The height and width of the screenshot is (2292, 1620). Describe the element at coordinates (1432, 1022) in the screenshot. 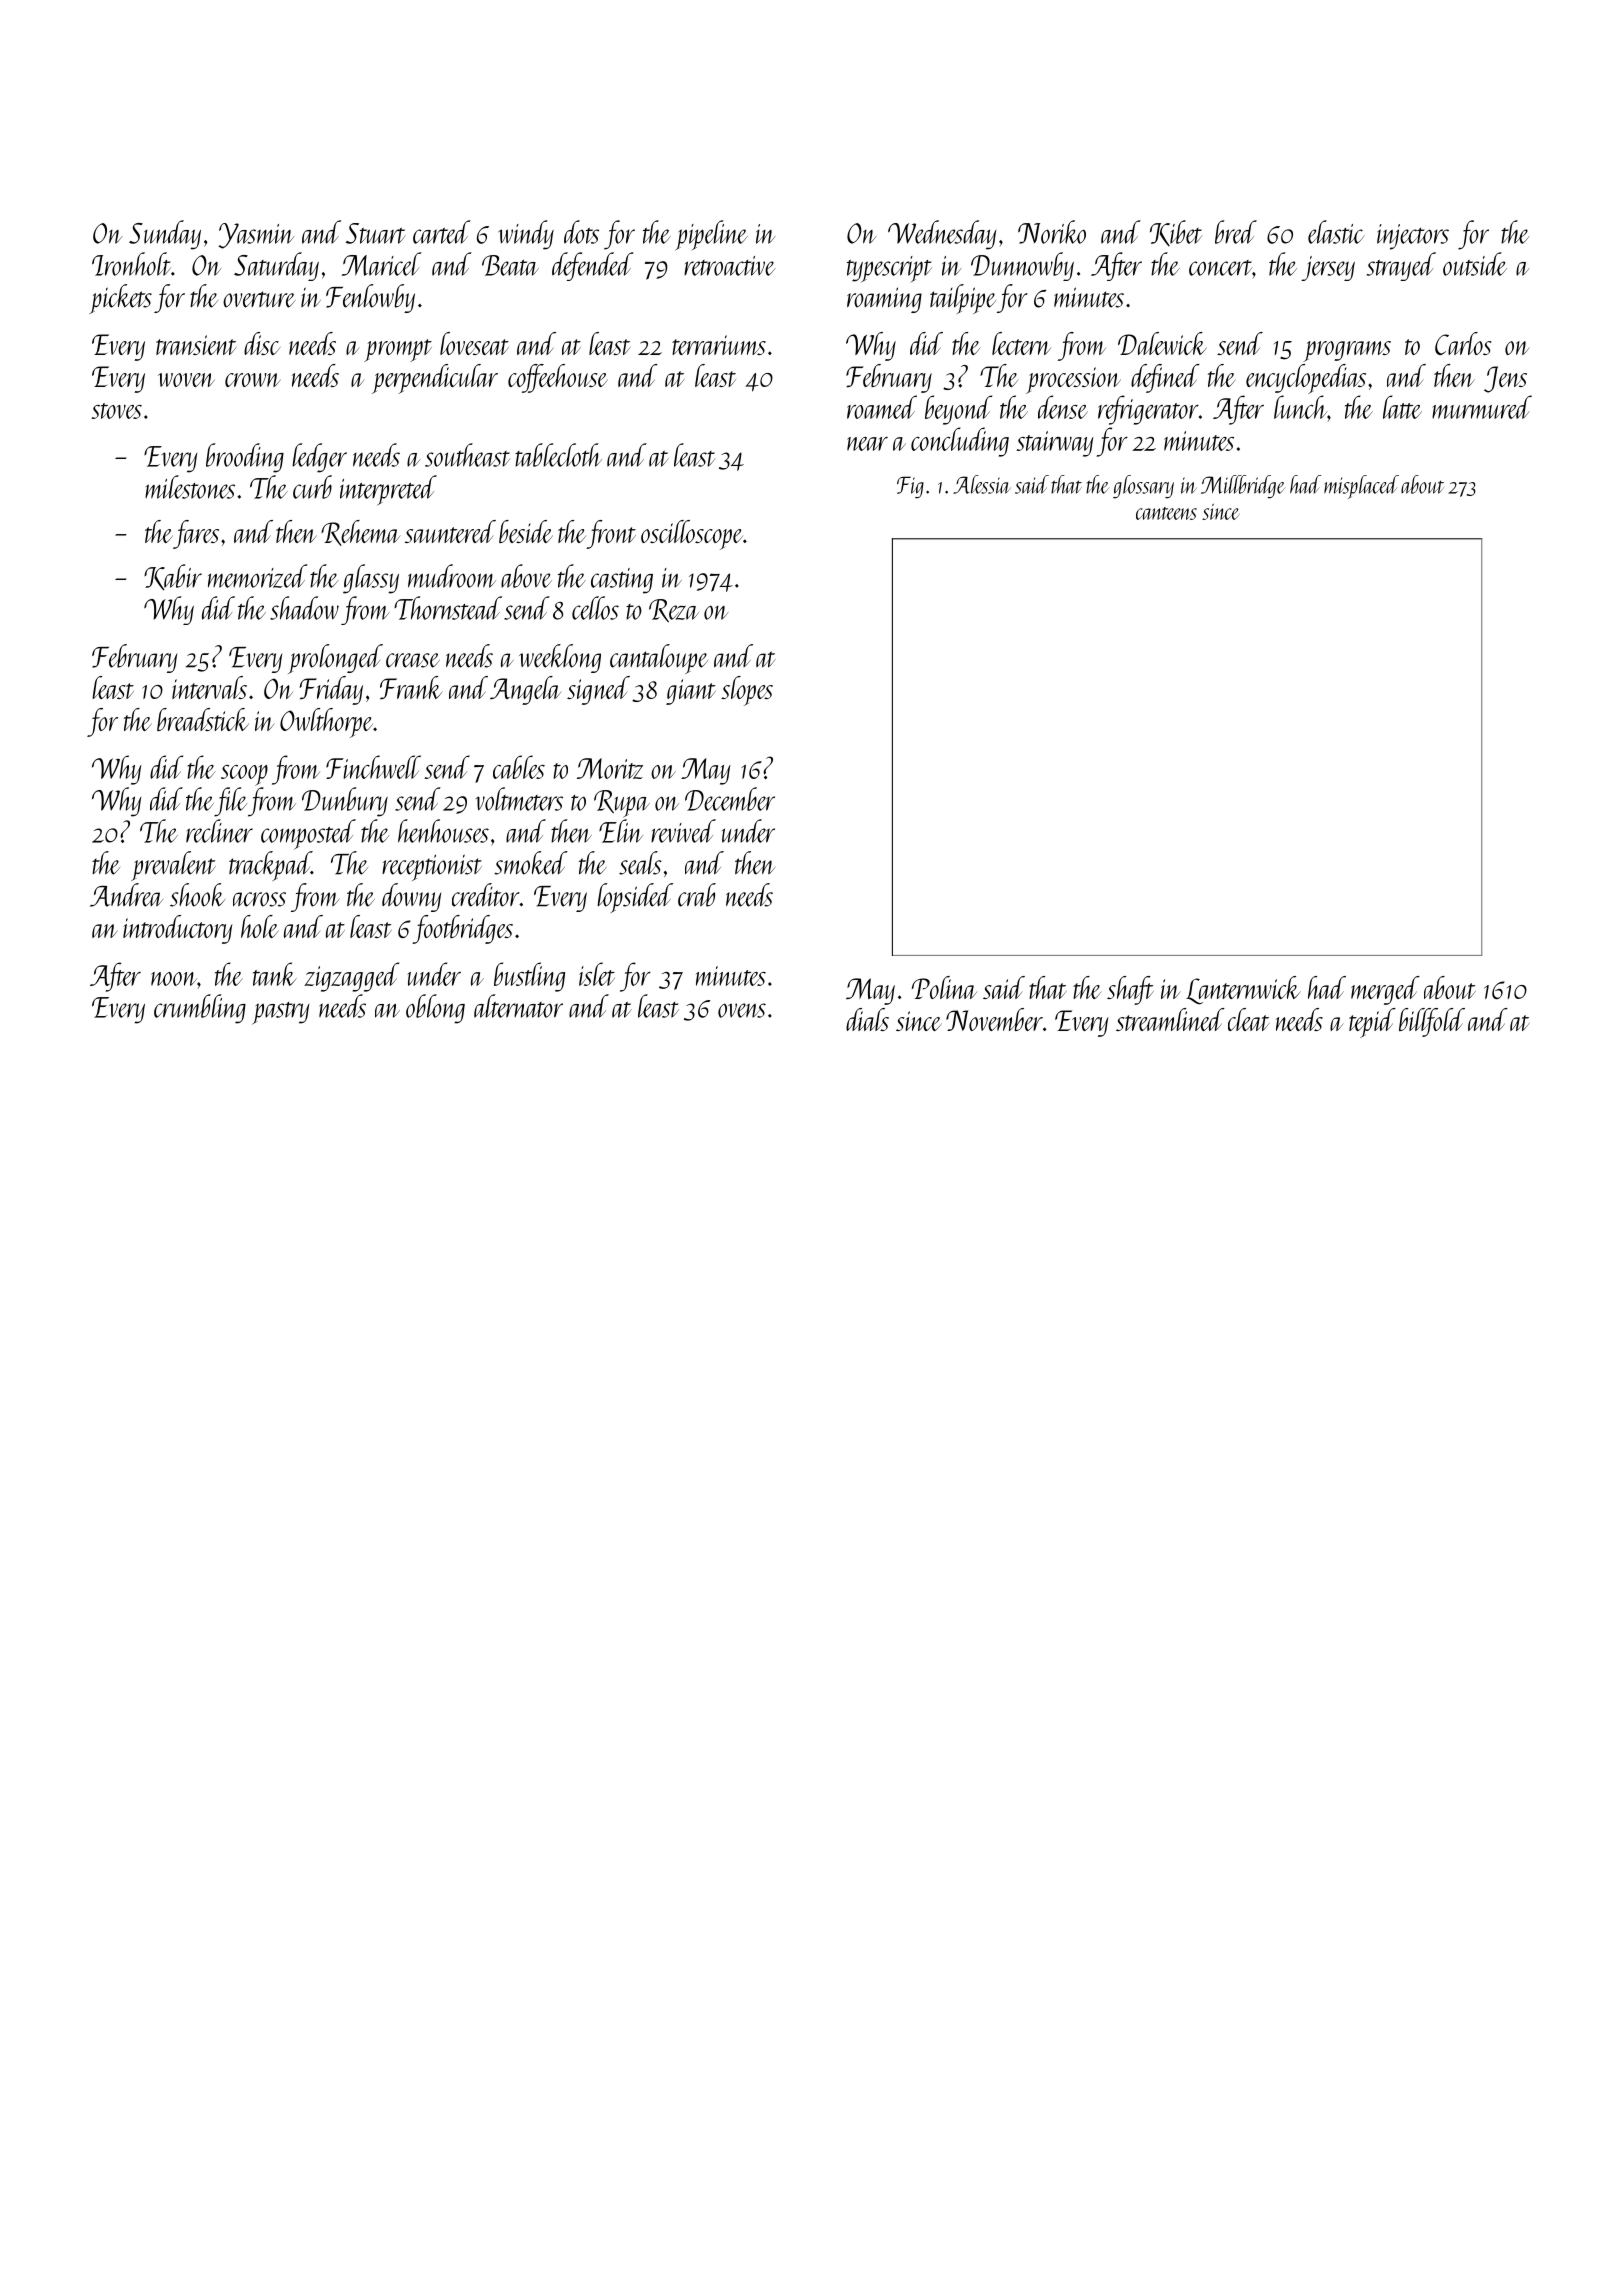

I see `billfold` at that location.
